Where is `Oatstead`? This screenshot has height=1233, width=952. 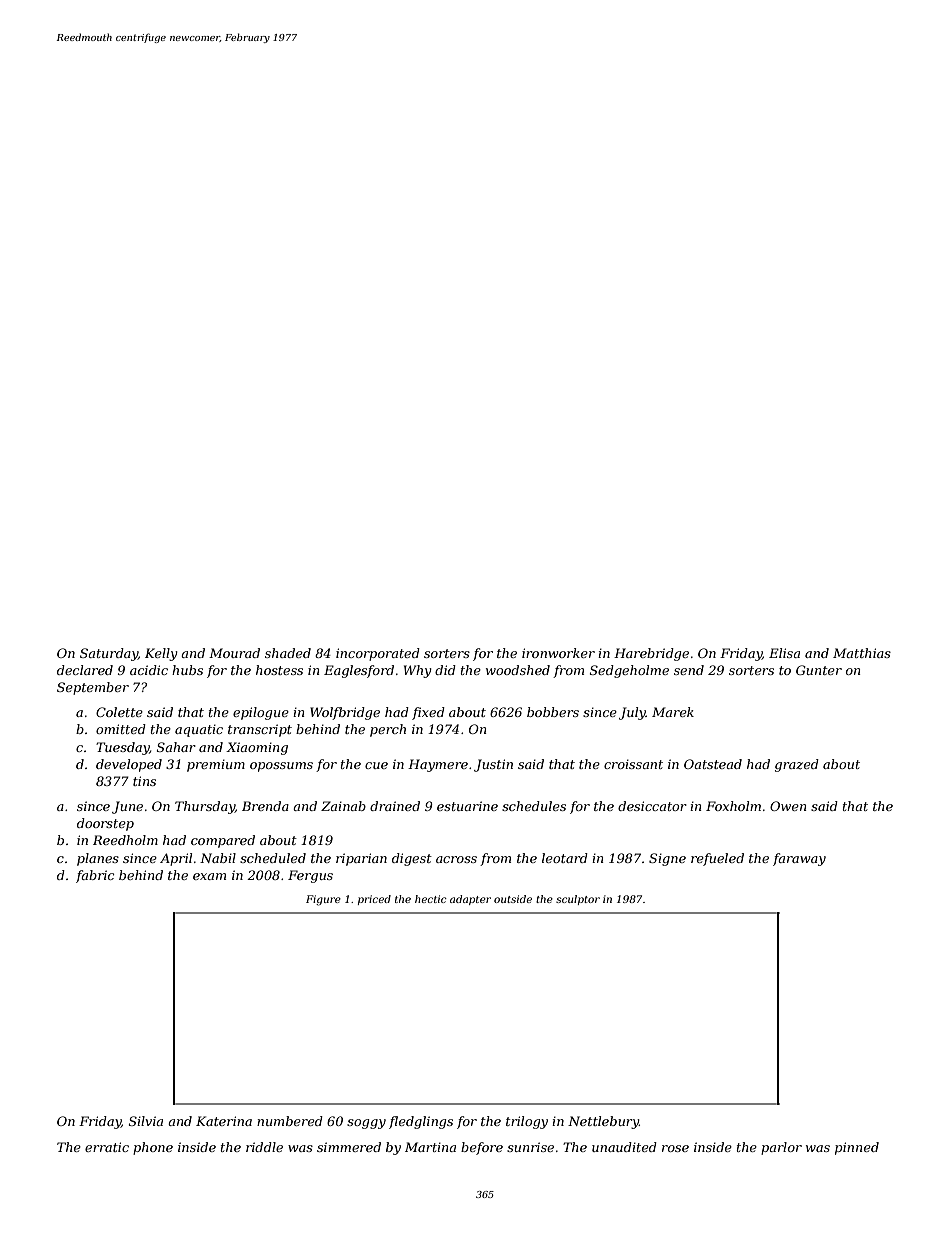 Oatstead is located at coordinates (713, 764).
